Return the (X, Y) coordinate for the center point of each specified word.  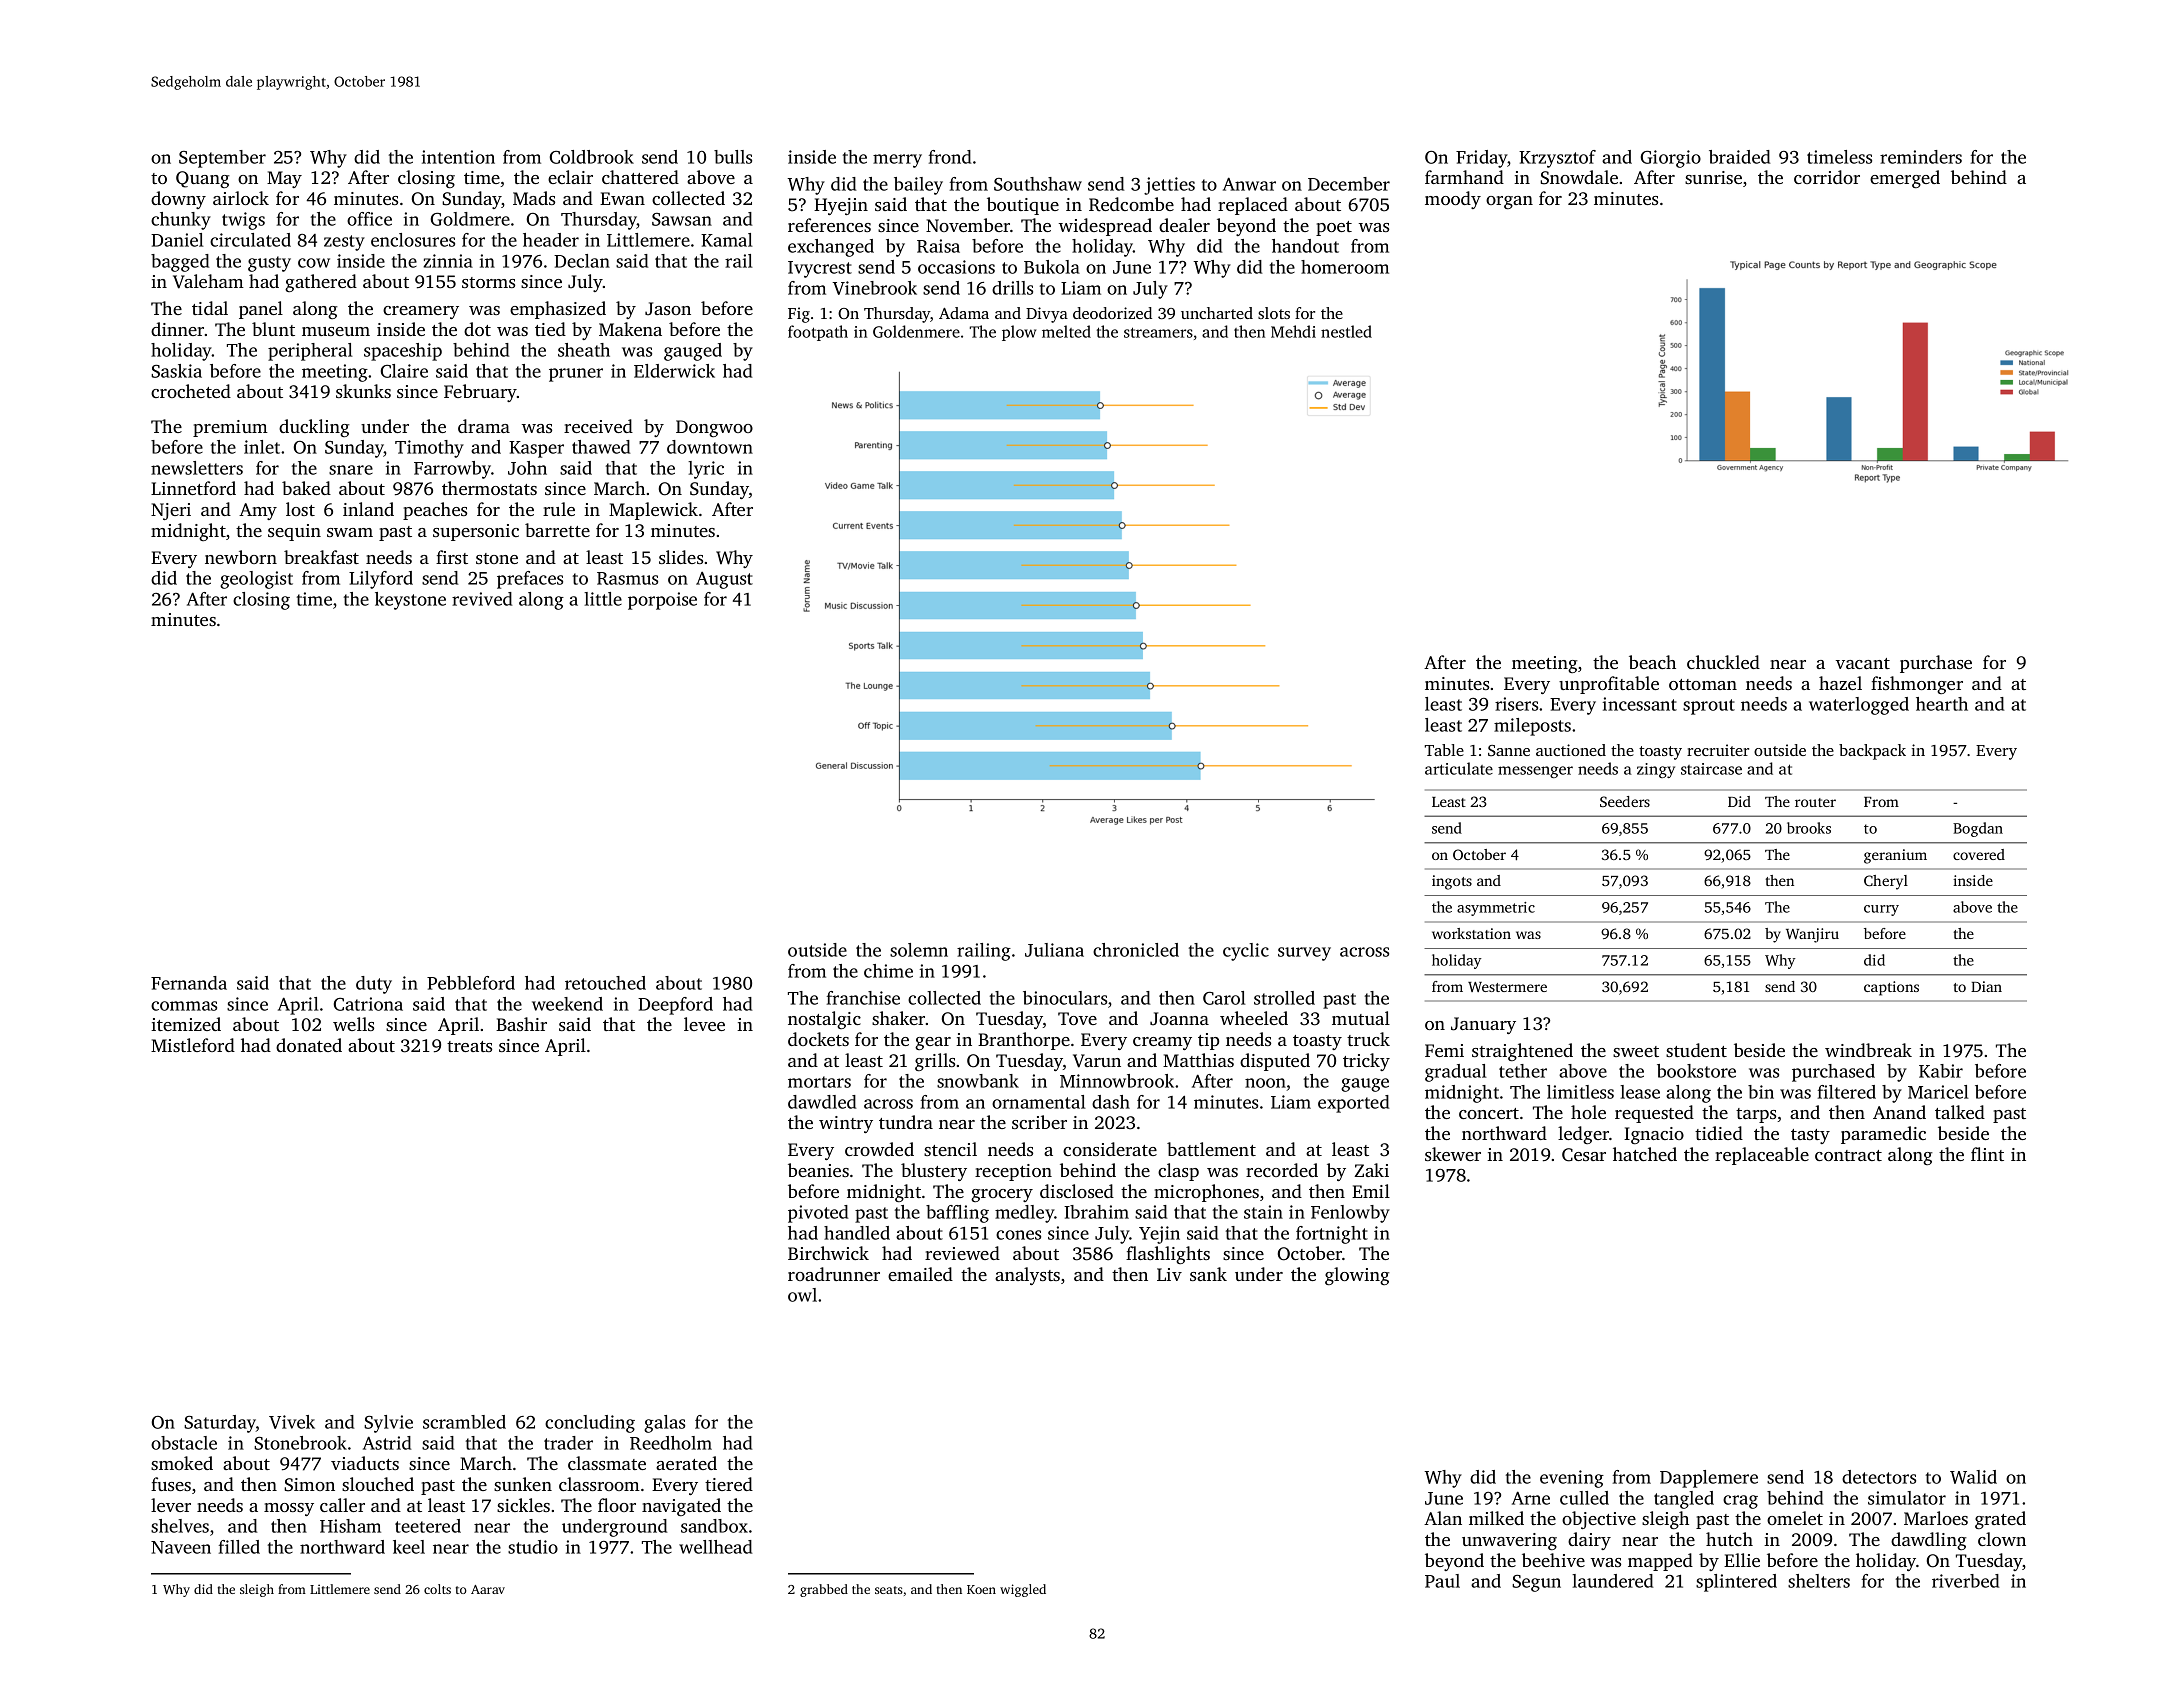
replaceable (1762, 1156)
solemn (919, 950)
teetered (428, 1526)
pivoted (818, 1214)
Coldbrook (592, 157)
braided (1739, 157)
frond (950, 157)
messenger (1535, 772)
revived (482, 599)
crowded (879, 1149)
